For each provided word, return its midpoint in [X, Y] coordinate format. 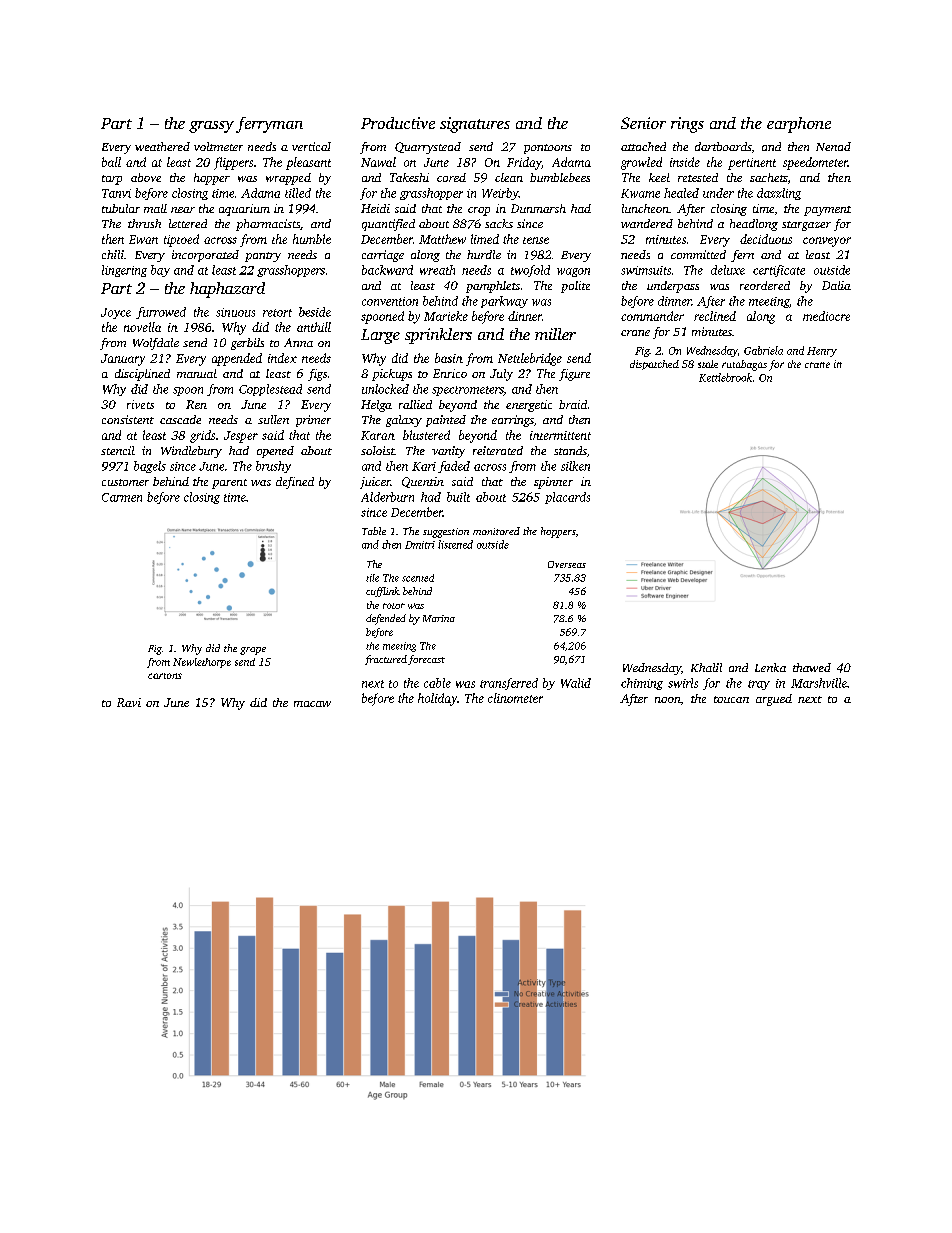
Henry [822, 352]
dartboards [723, 146]
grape [253, 651]
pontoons [548, 149]
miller [555, 334]
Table [374, 531]
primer [313, 421]
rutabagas [744, 365]
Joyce [116, 313]
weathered [162, 146]
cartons [165, 676]
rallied [415, 404]
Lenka [770, 667]
